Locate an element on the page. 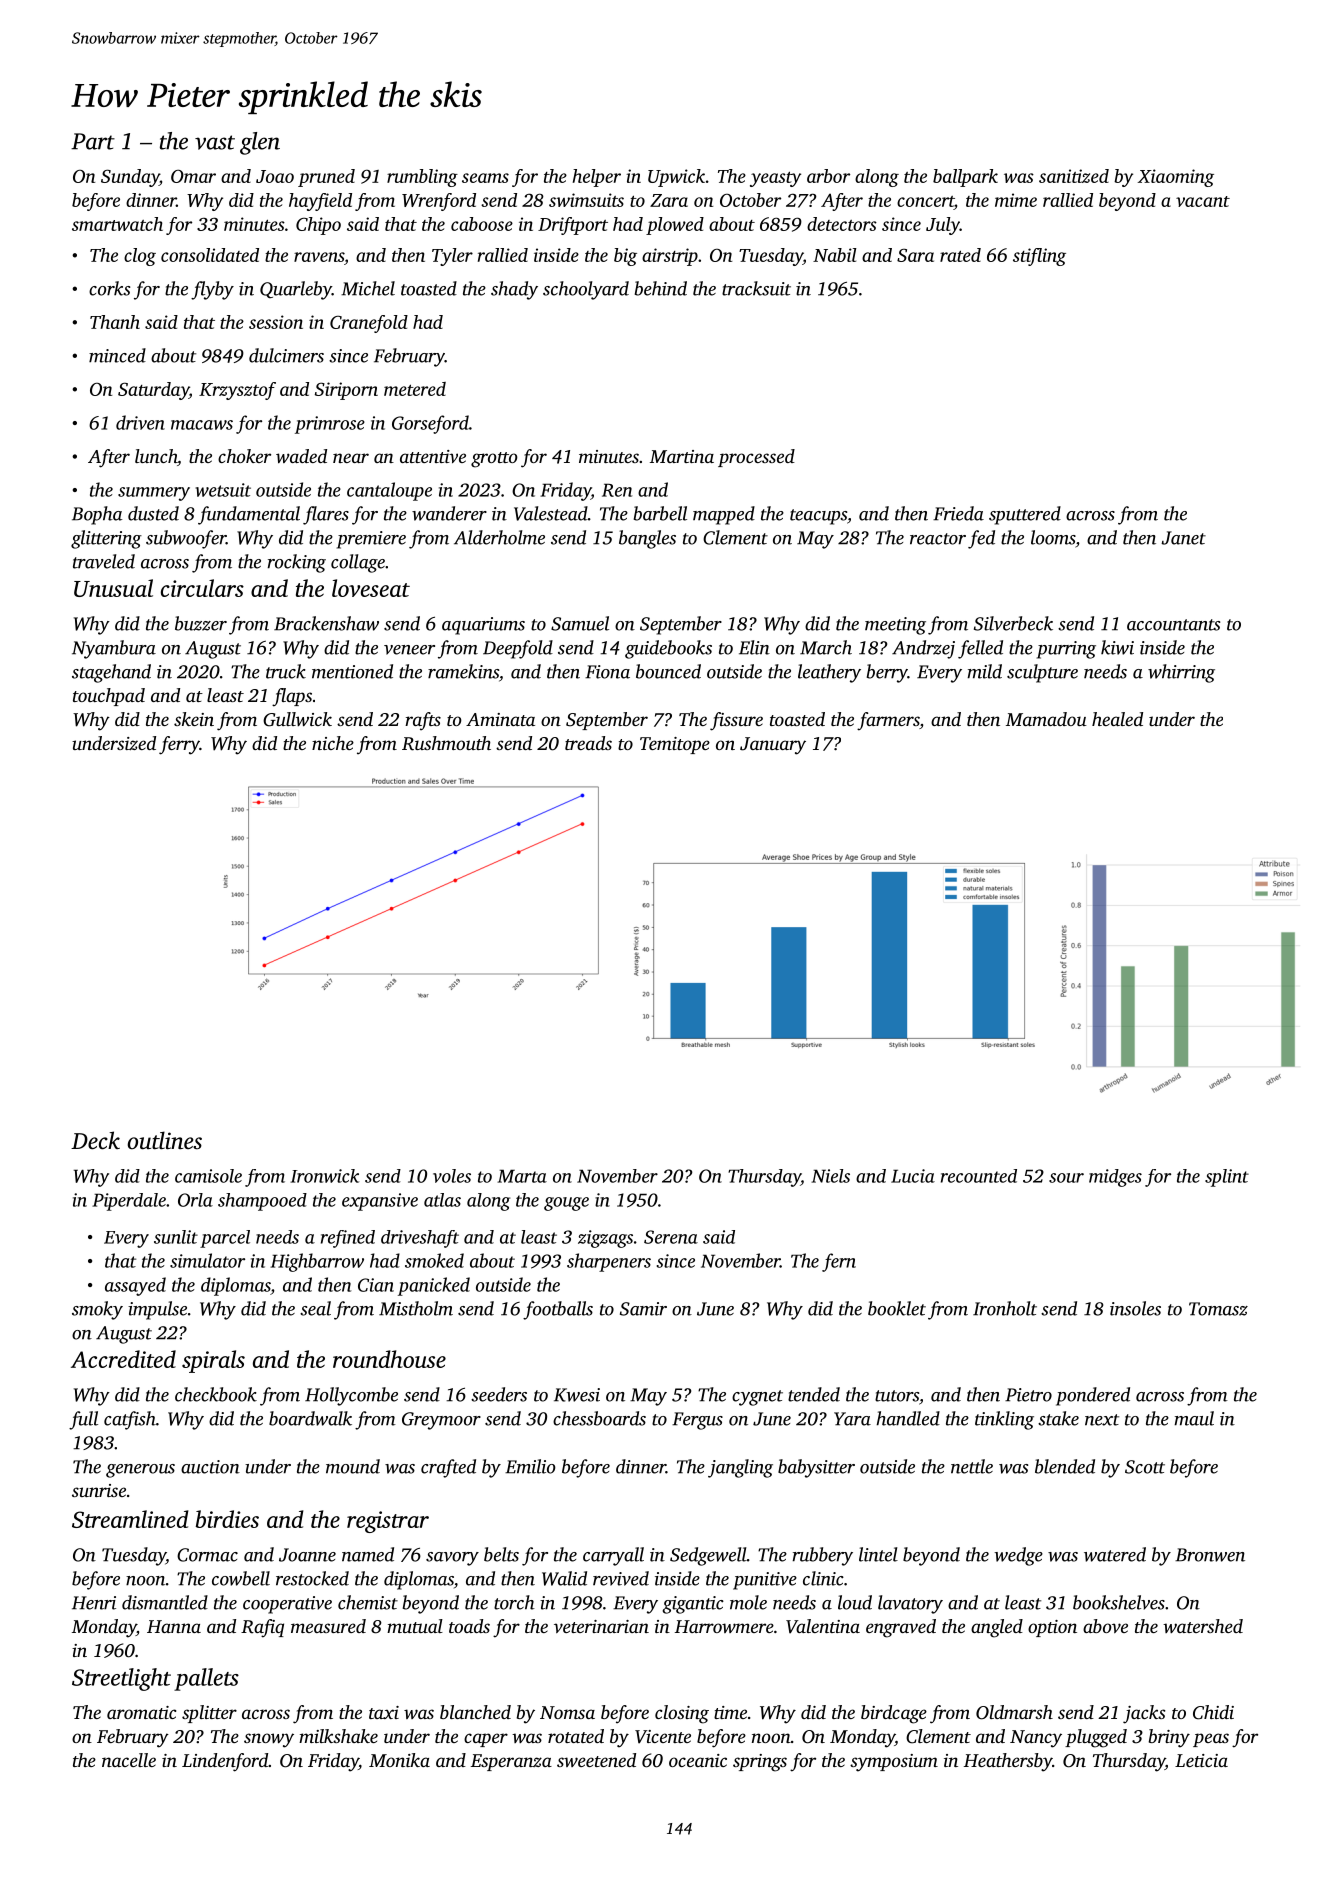  Valentina is located at coordinates (823, 1626).
